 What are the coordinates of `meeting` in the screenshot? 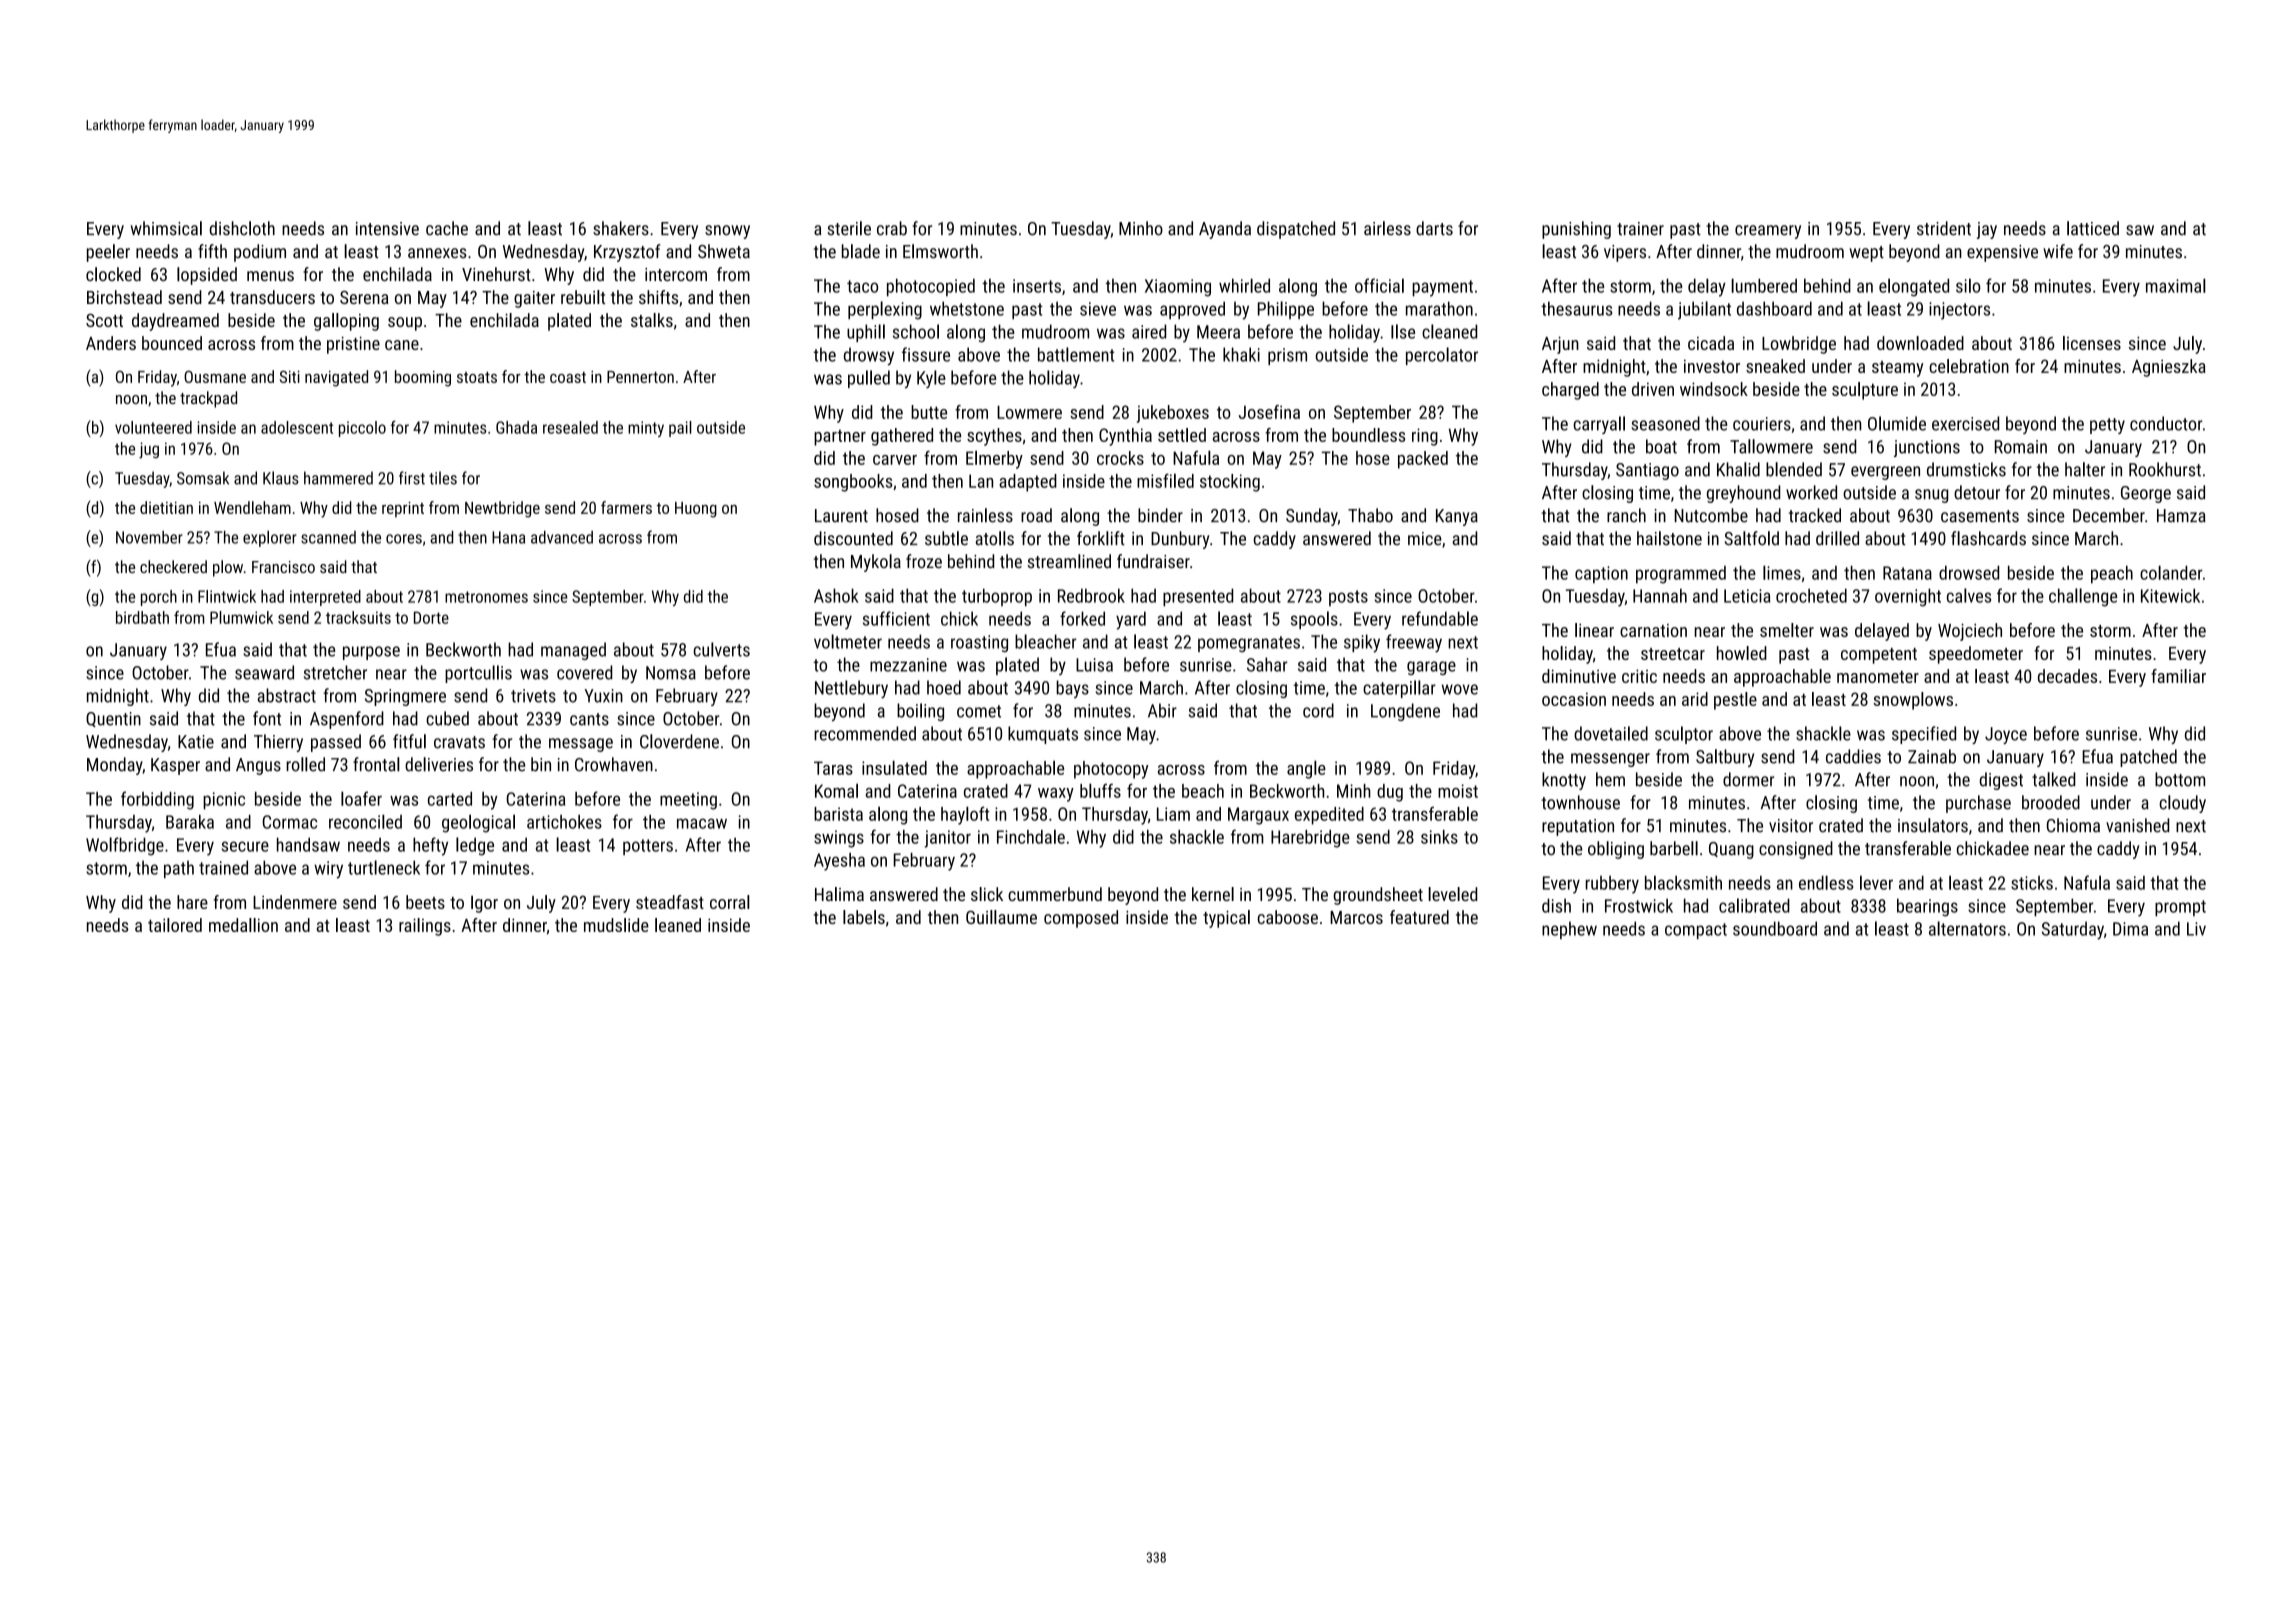 It's located at (688, 801).
